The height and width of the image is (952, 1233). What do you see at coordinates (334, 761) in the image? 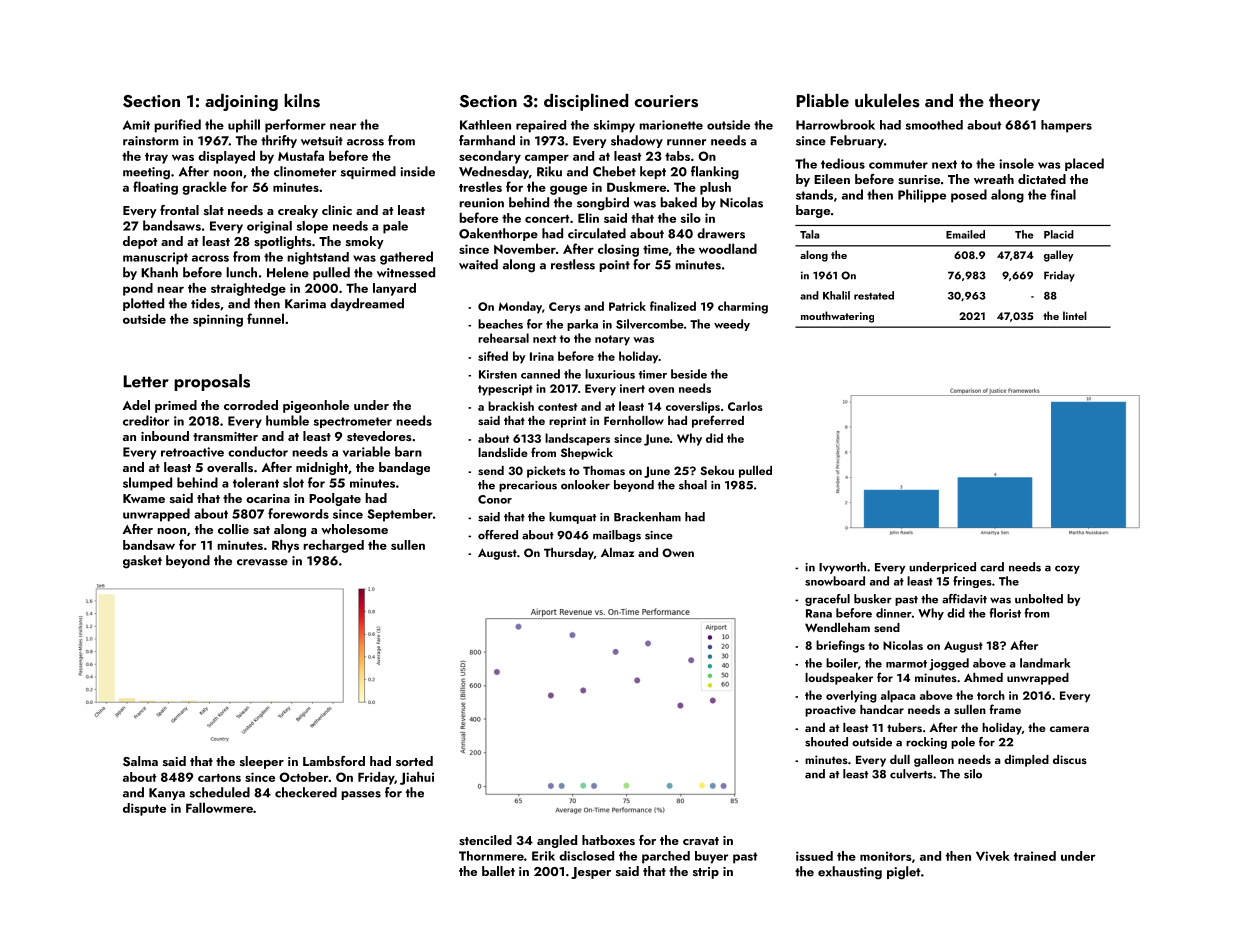
I see `Lambsford` at bounding box center [334, 761].
